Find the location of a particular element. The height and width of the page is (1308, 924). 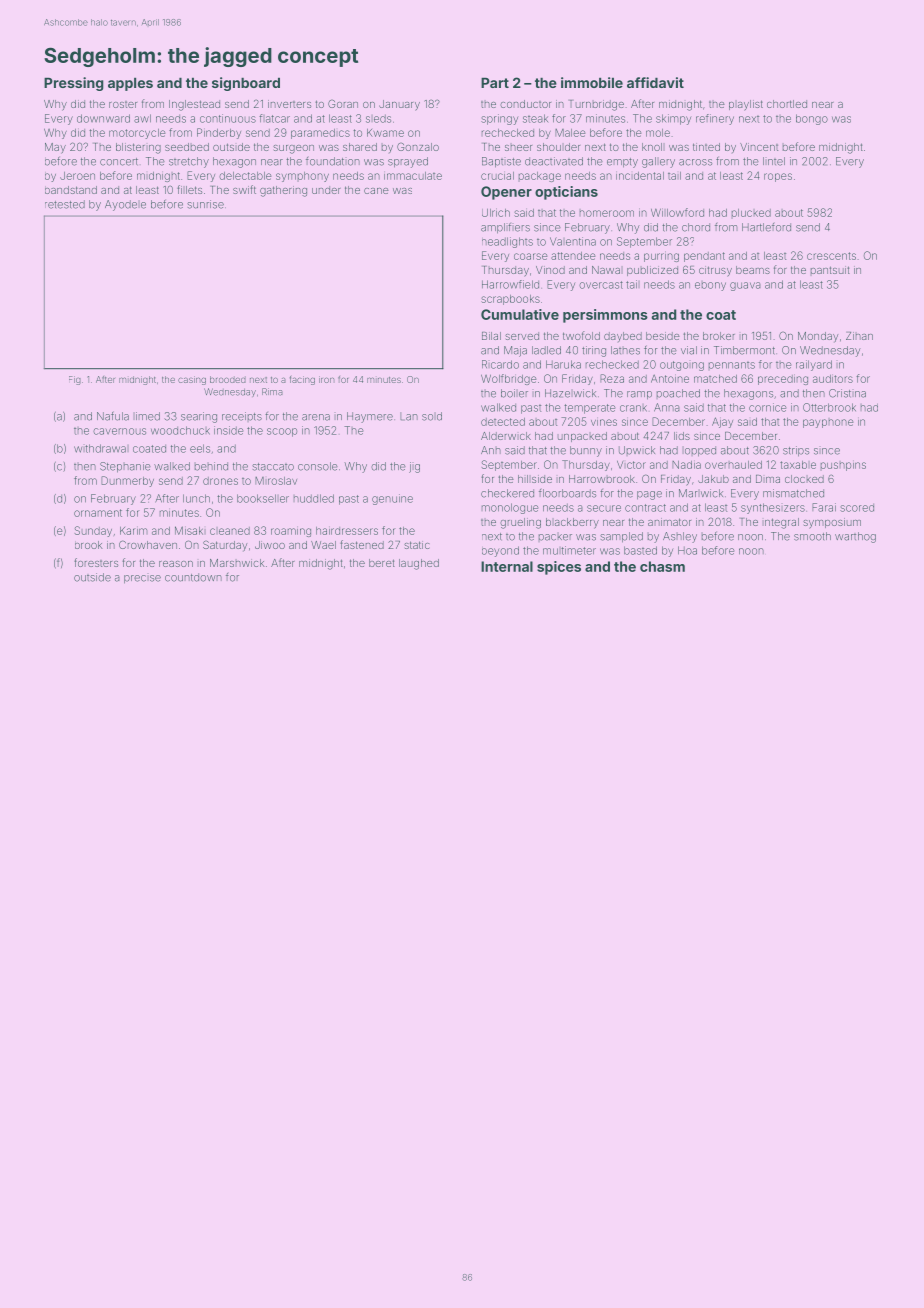

seedbed is located at coordinates (187, 147).
